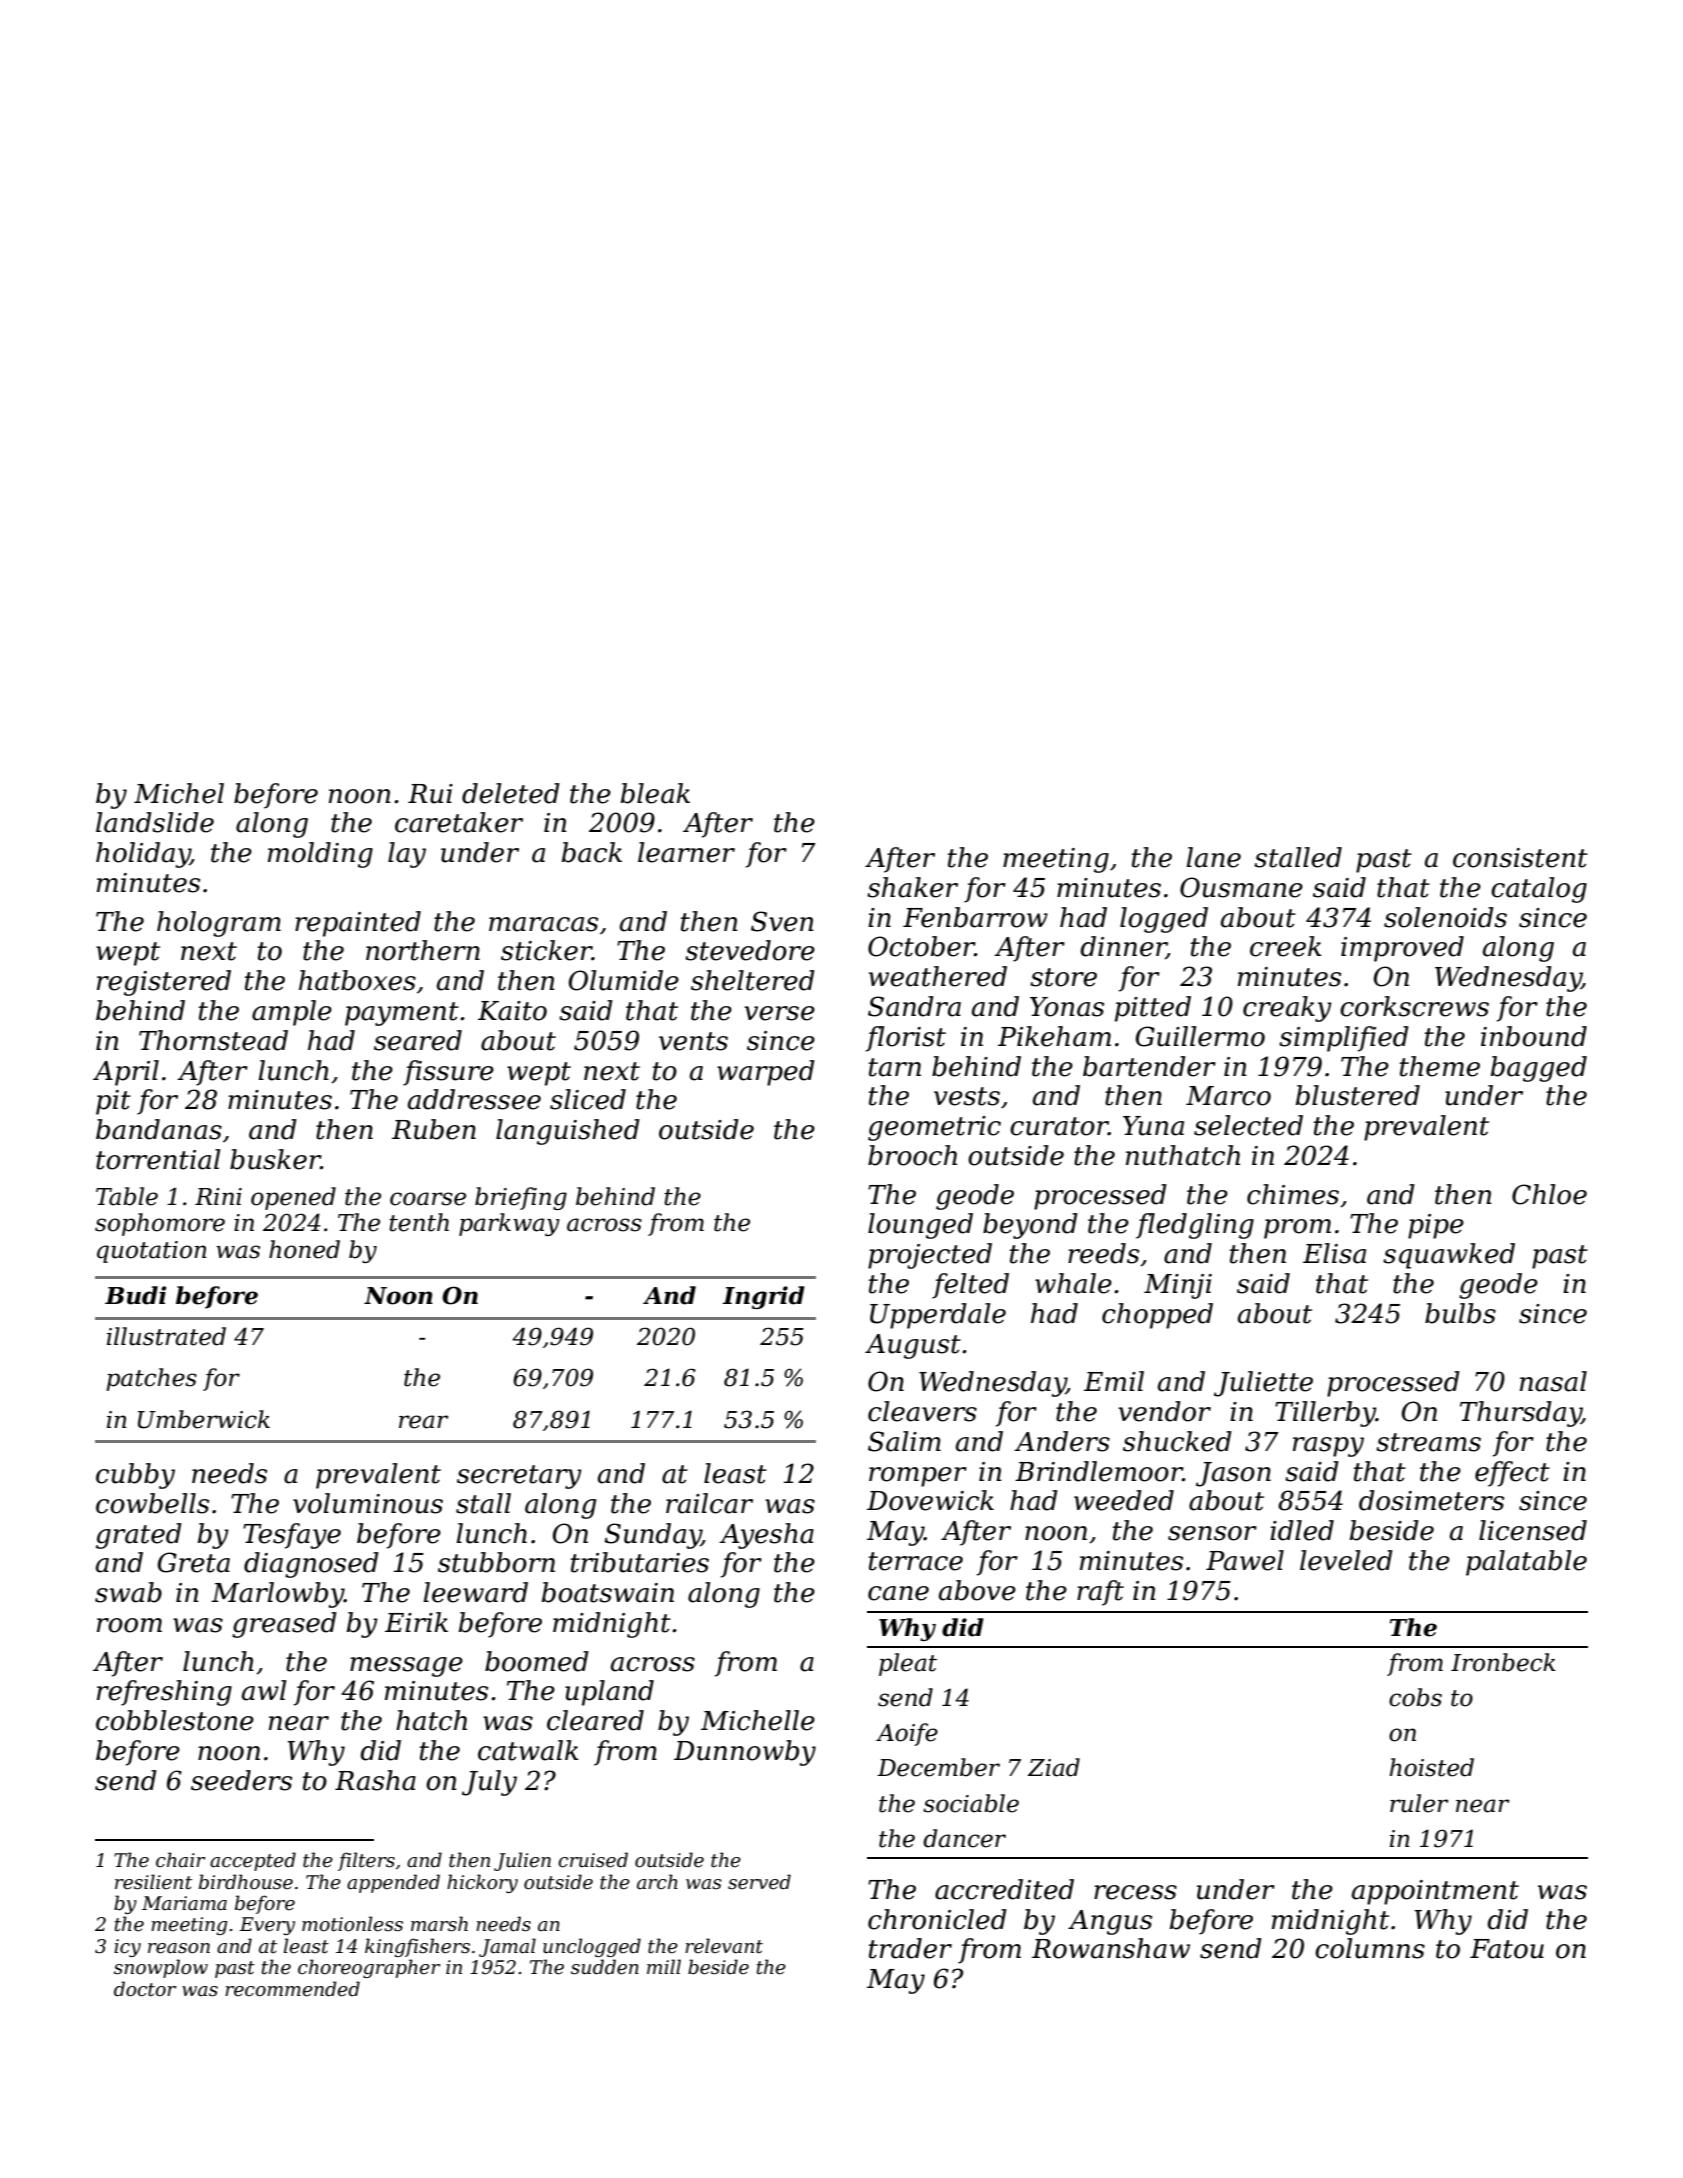  What do you see at coordinates (908, 1664) in the screenshot?
I see `pleat` at bounding box center [908, 1664].
